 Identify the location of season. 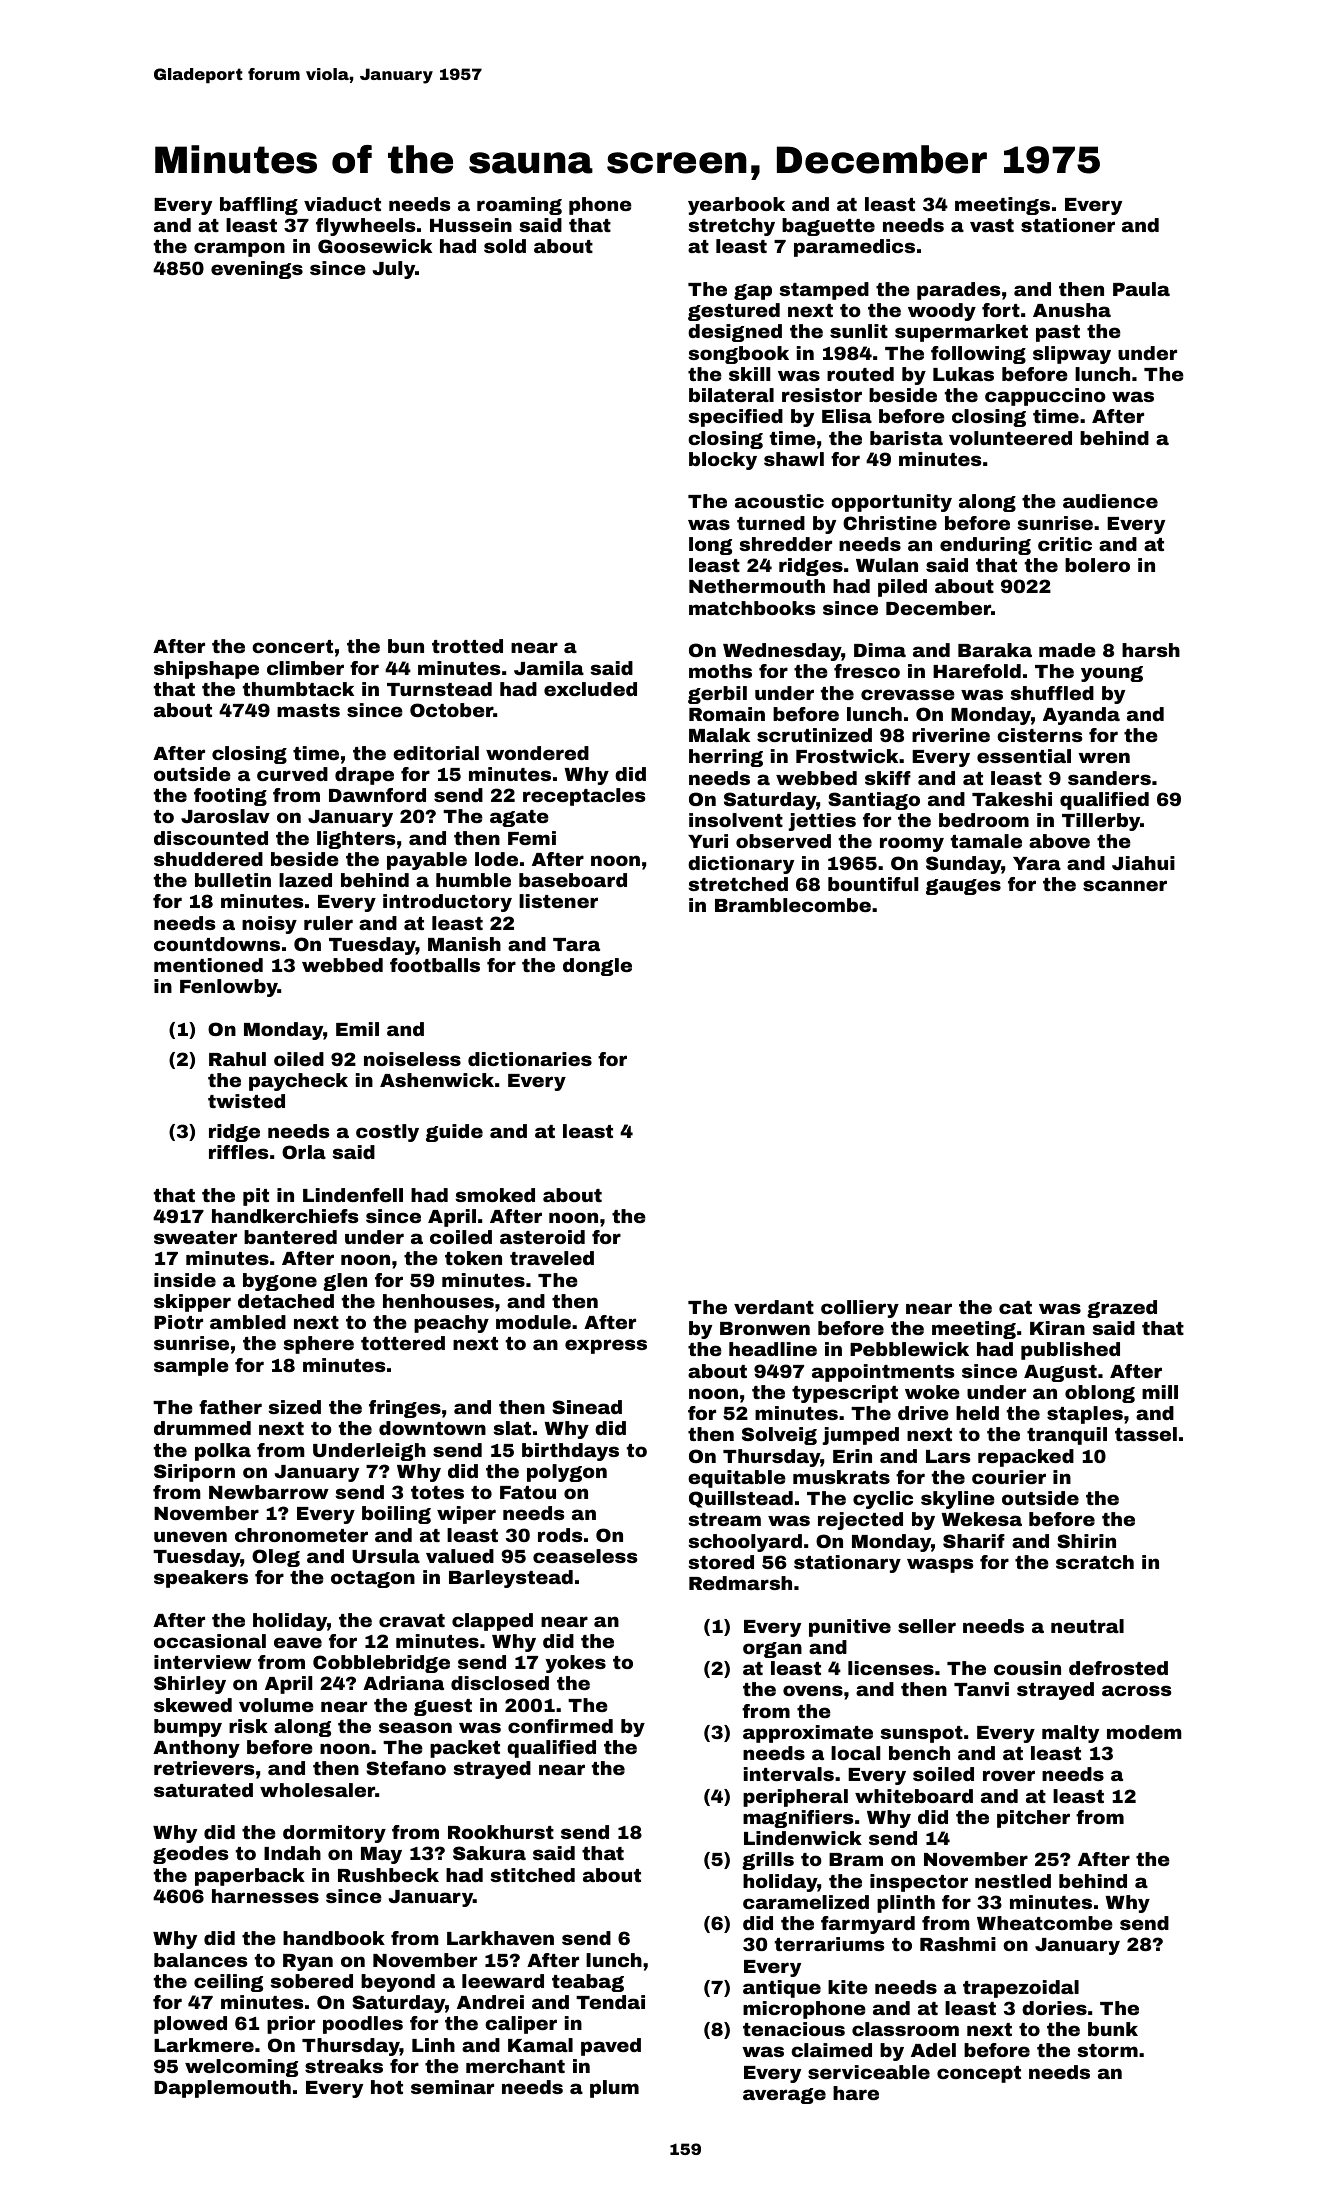
(415, 1727).
